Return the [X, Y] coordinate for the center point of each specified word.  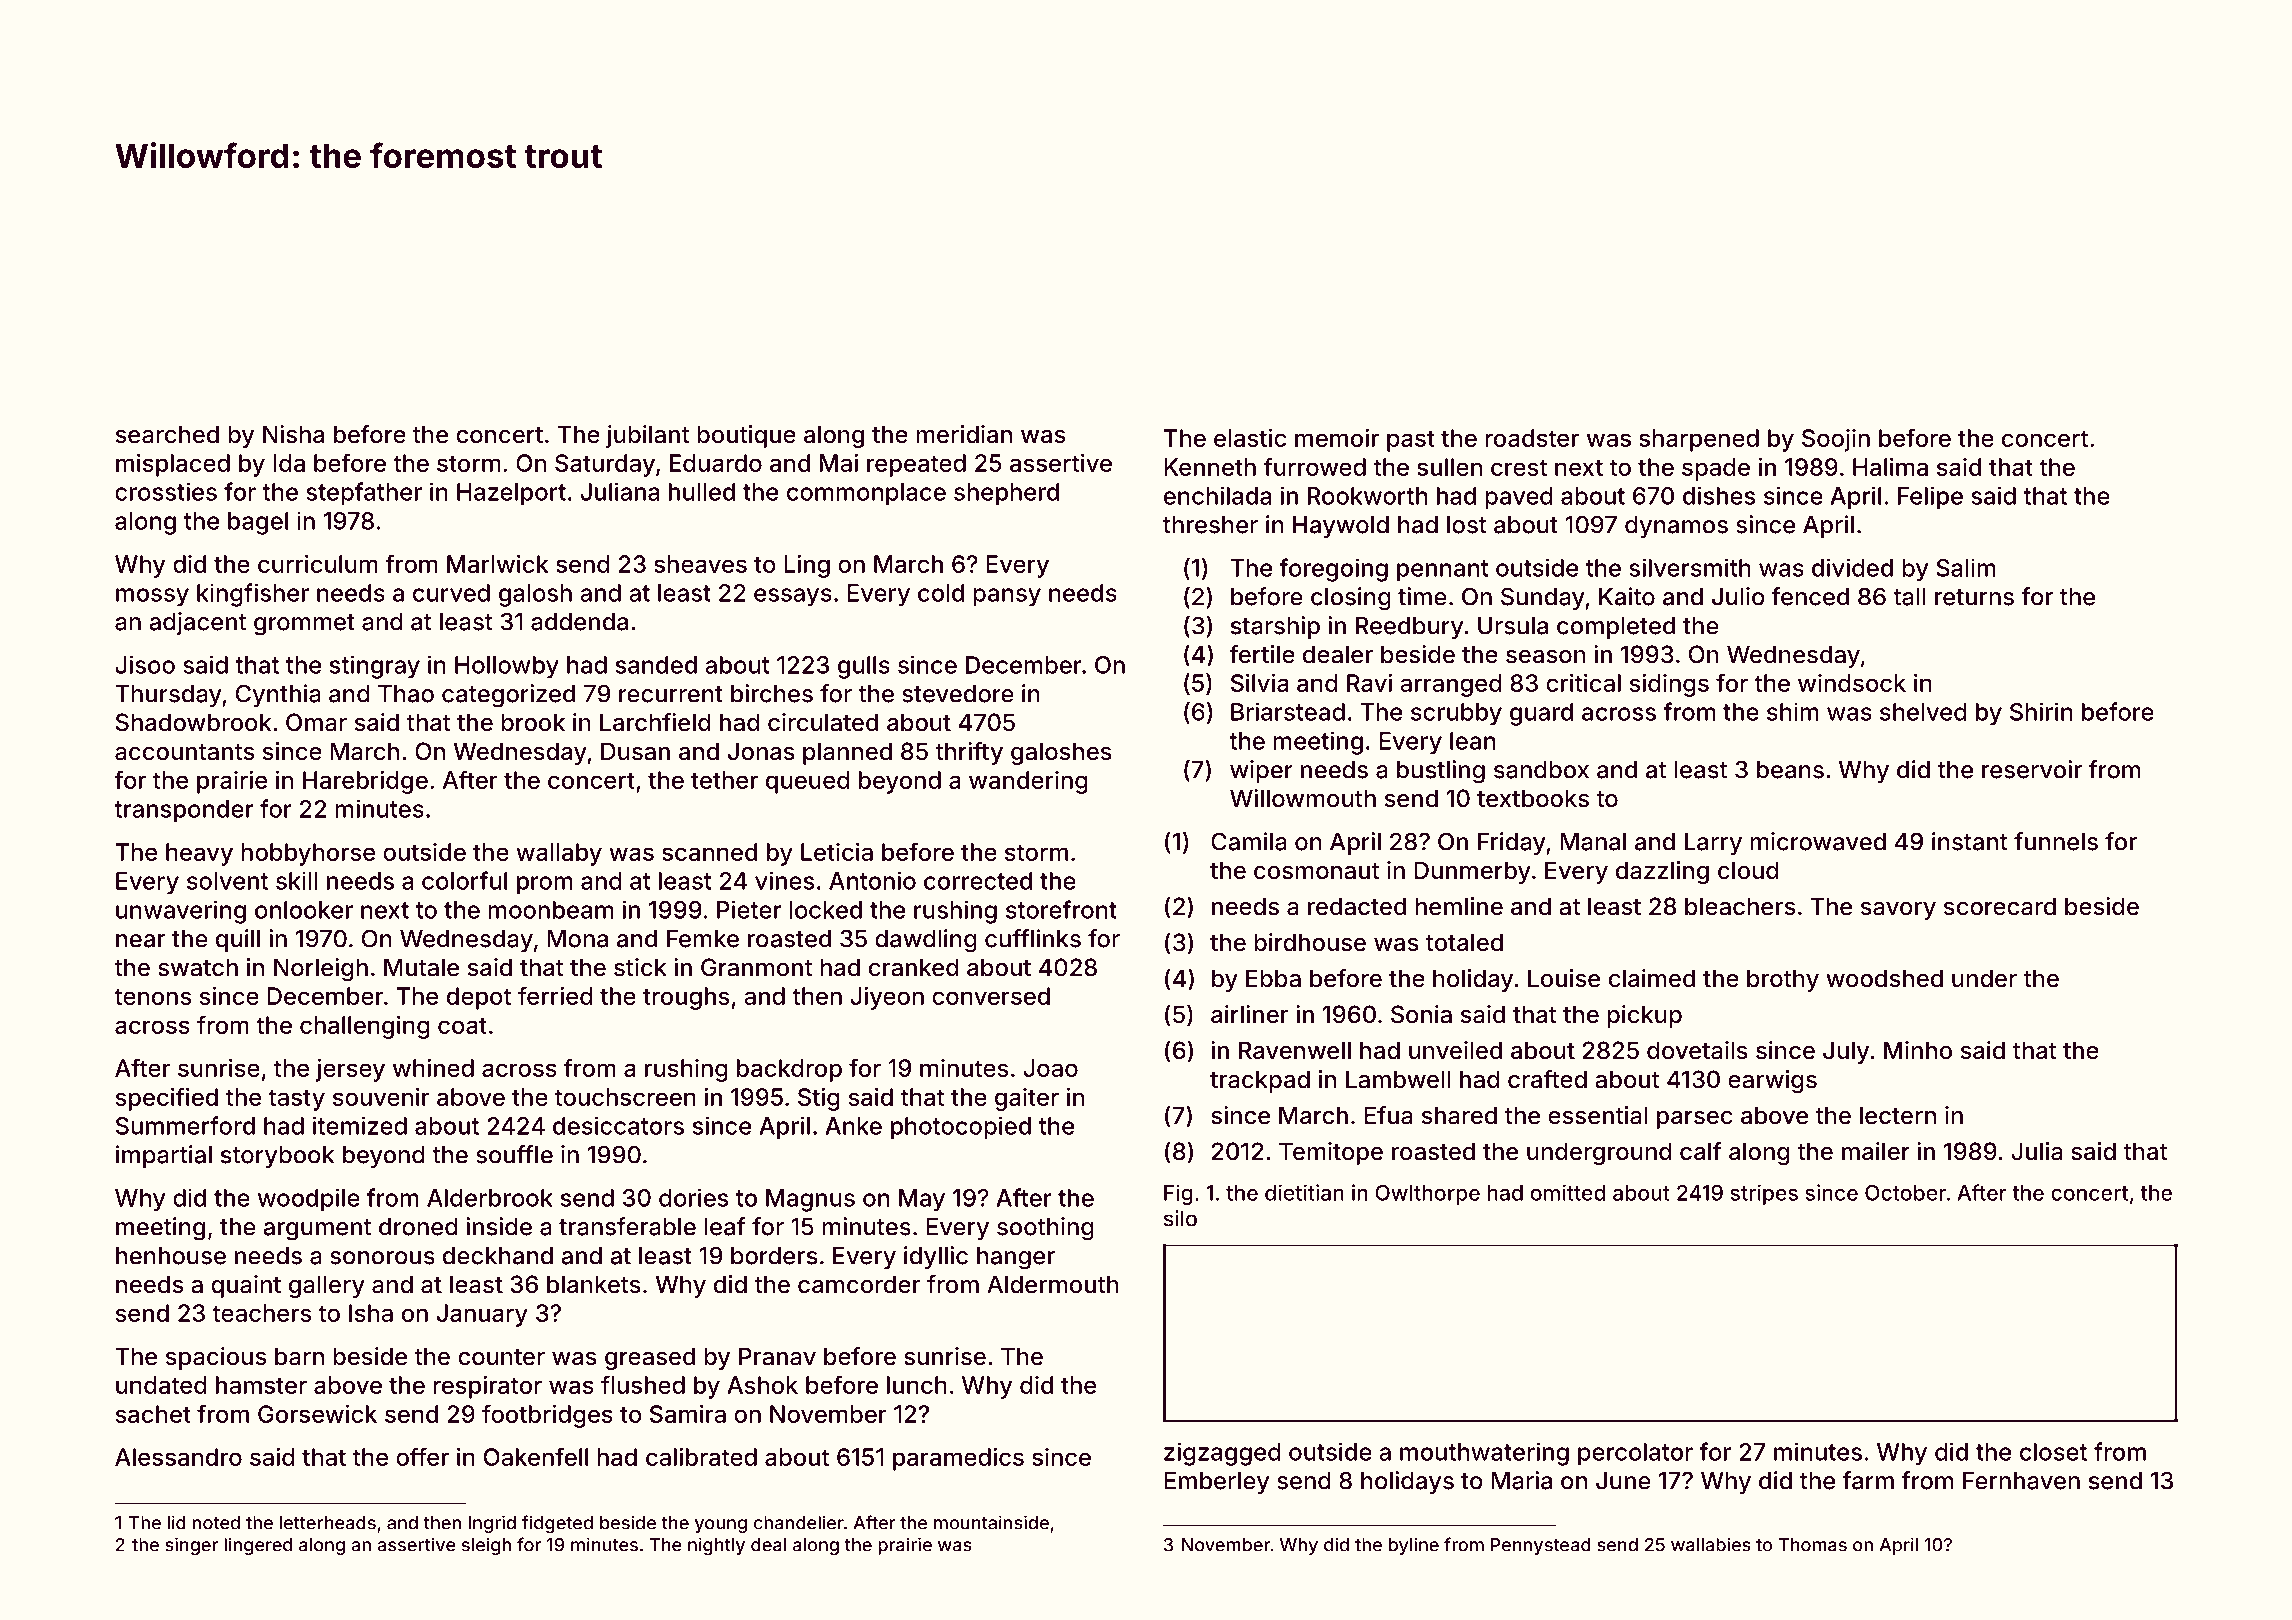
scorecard [2000, 906]
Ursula [1513, 626]
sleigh [486, 1546]
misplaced [173, 465]
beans [1790, 770]
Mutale [421, 967]
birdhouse [1310, 942]
